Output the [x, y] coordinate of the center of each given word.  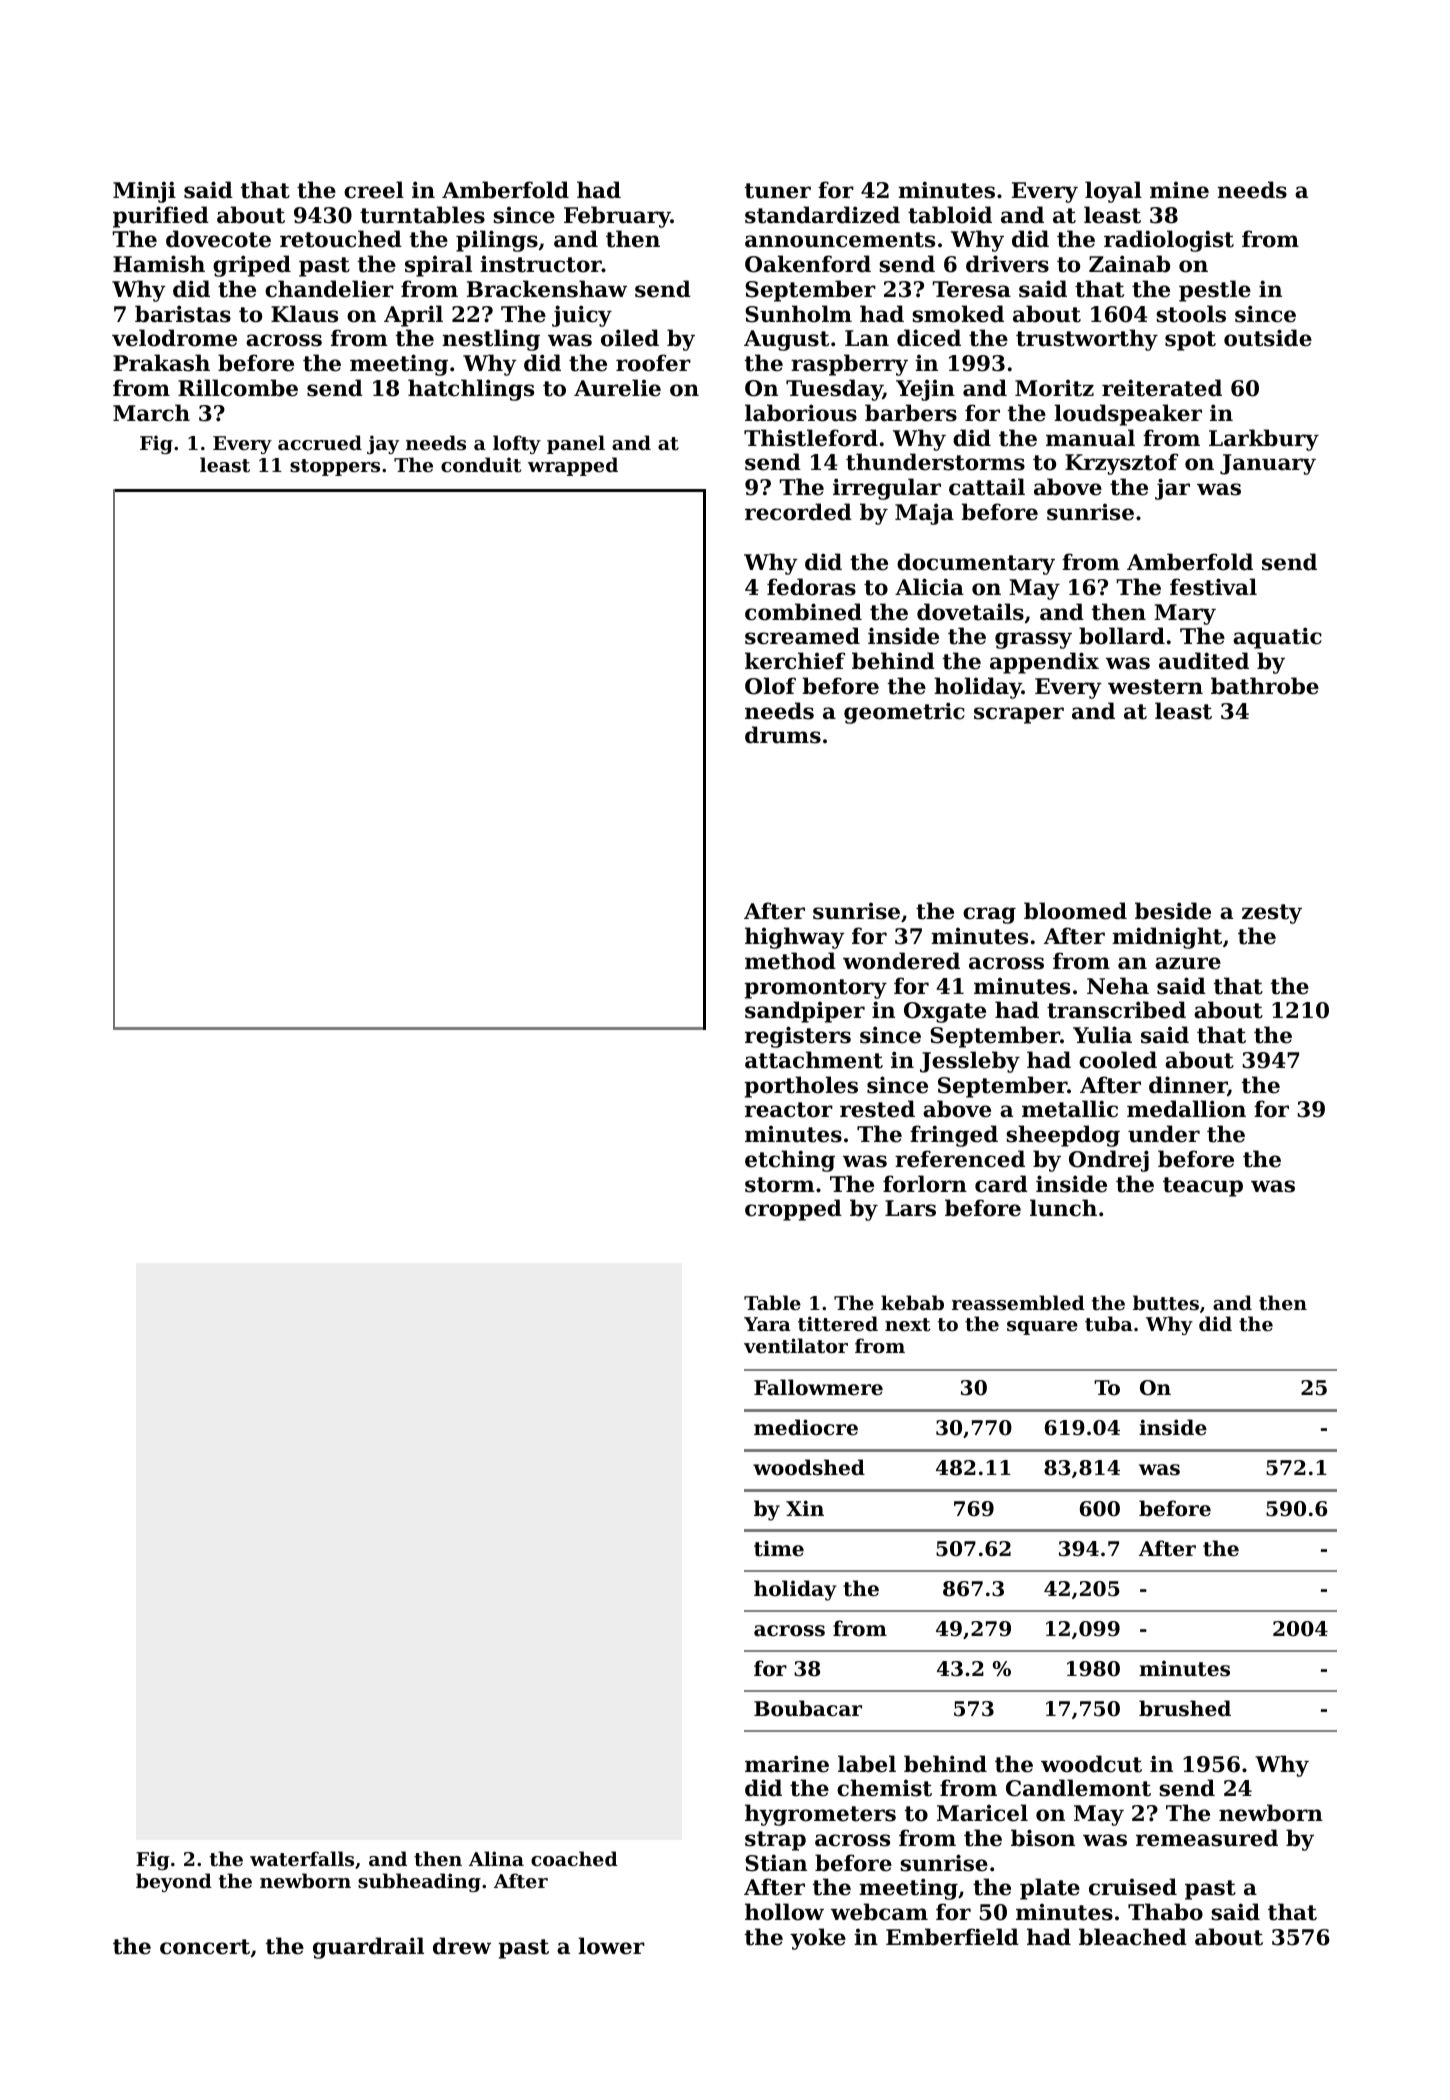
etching [790, 1161]
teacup [1203, 1187]
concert [205, 1947]
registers [798, 1037]
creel [374, 190]
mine [1179, 190]
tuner [778, 191]
